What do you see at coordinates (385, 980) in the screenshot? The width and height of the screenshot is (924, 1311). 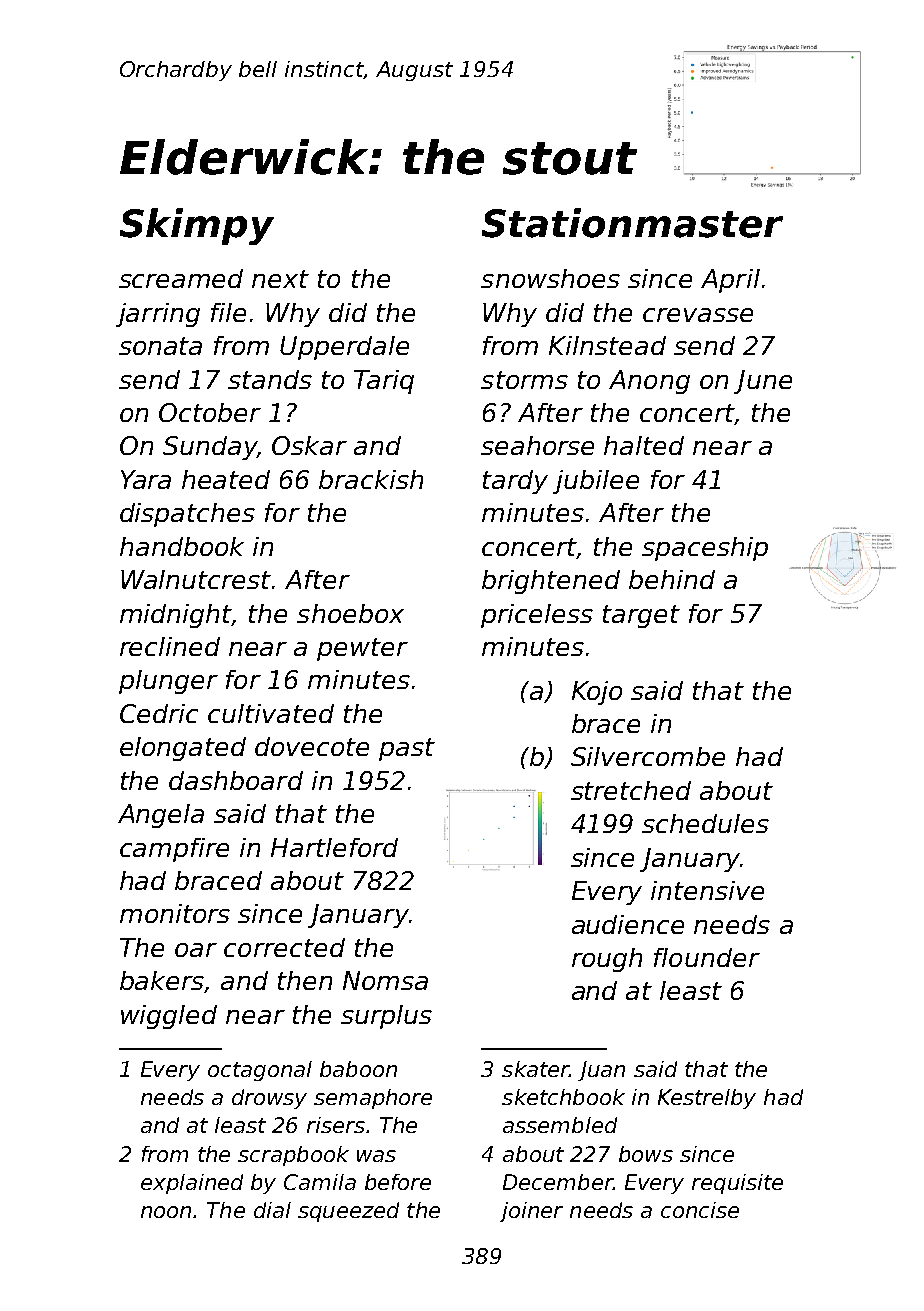 I see `Nomsa` at bounding box center [385, 980].
